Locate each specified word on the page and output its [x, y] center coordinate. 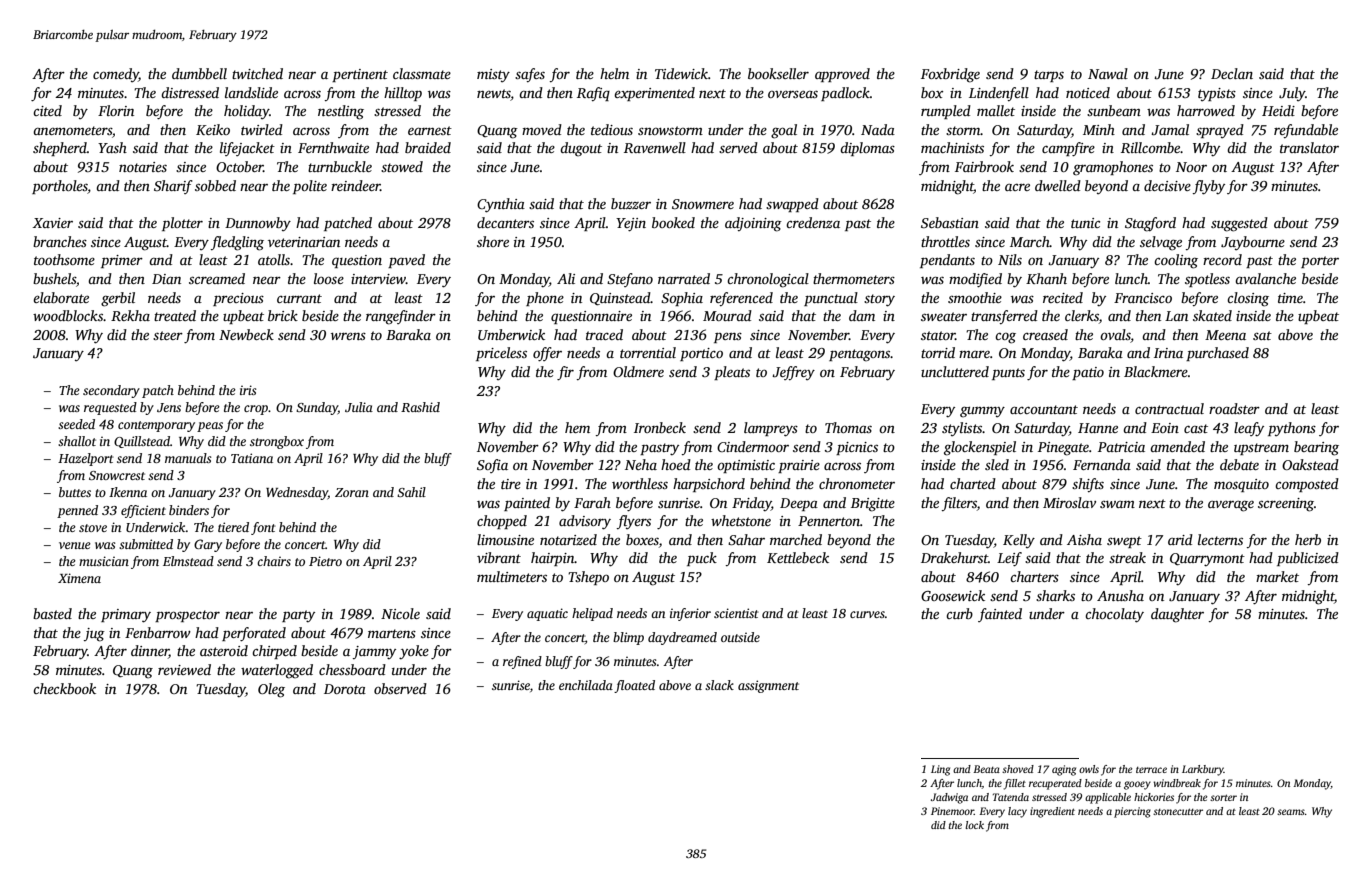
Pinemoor [952, 811]
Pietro [325, 561]
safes [530, 75]
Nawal [1108, 73]
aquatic [547, 614]
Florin [116, 110]
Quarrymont [1207, 559]
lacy [1017, 812]
